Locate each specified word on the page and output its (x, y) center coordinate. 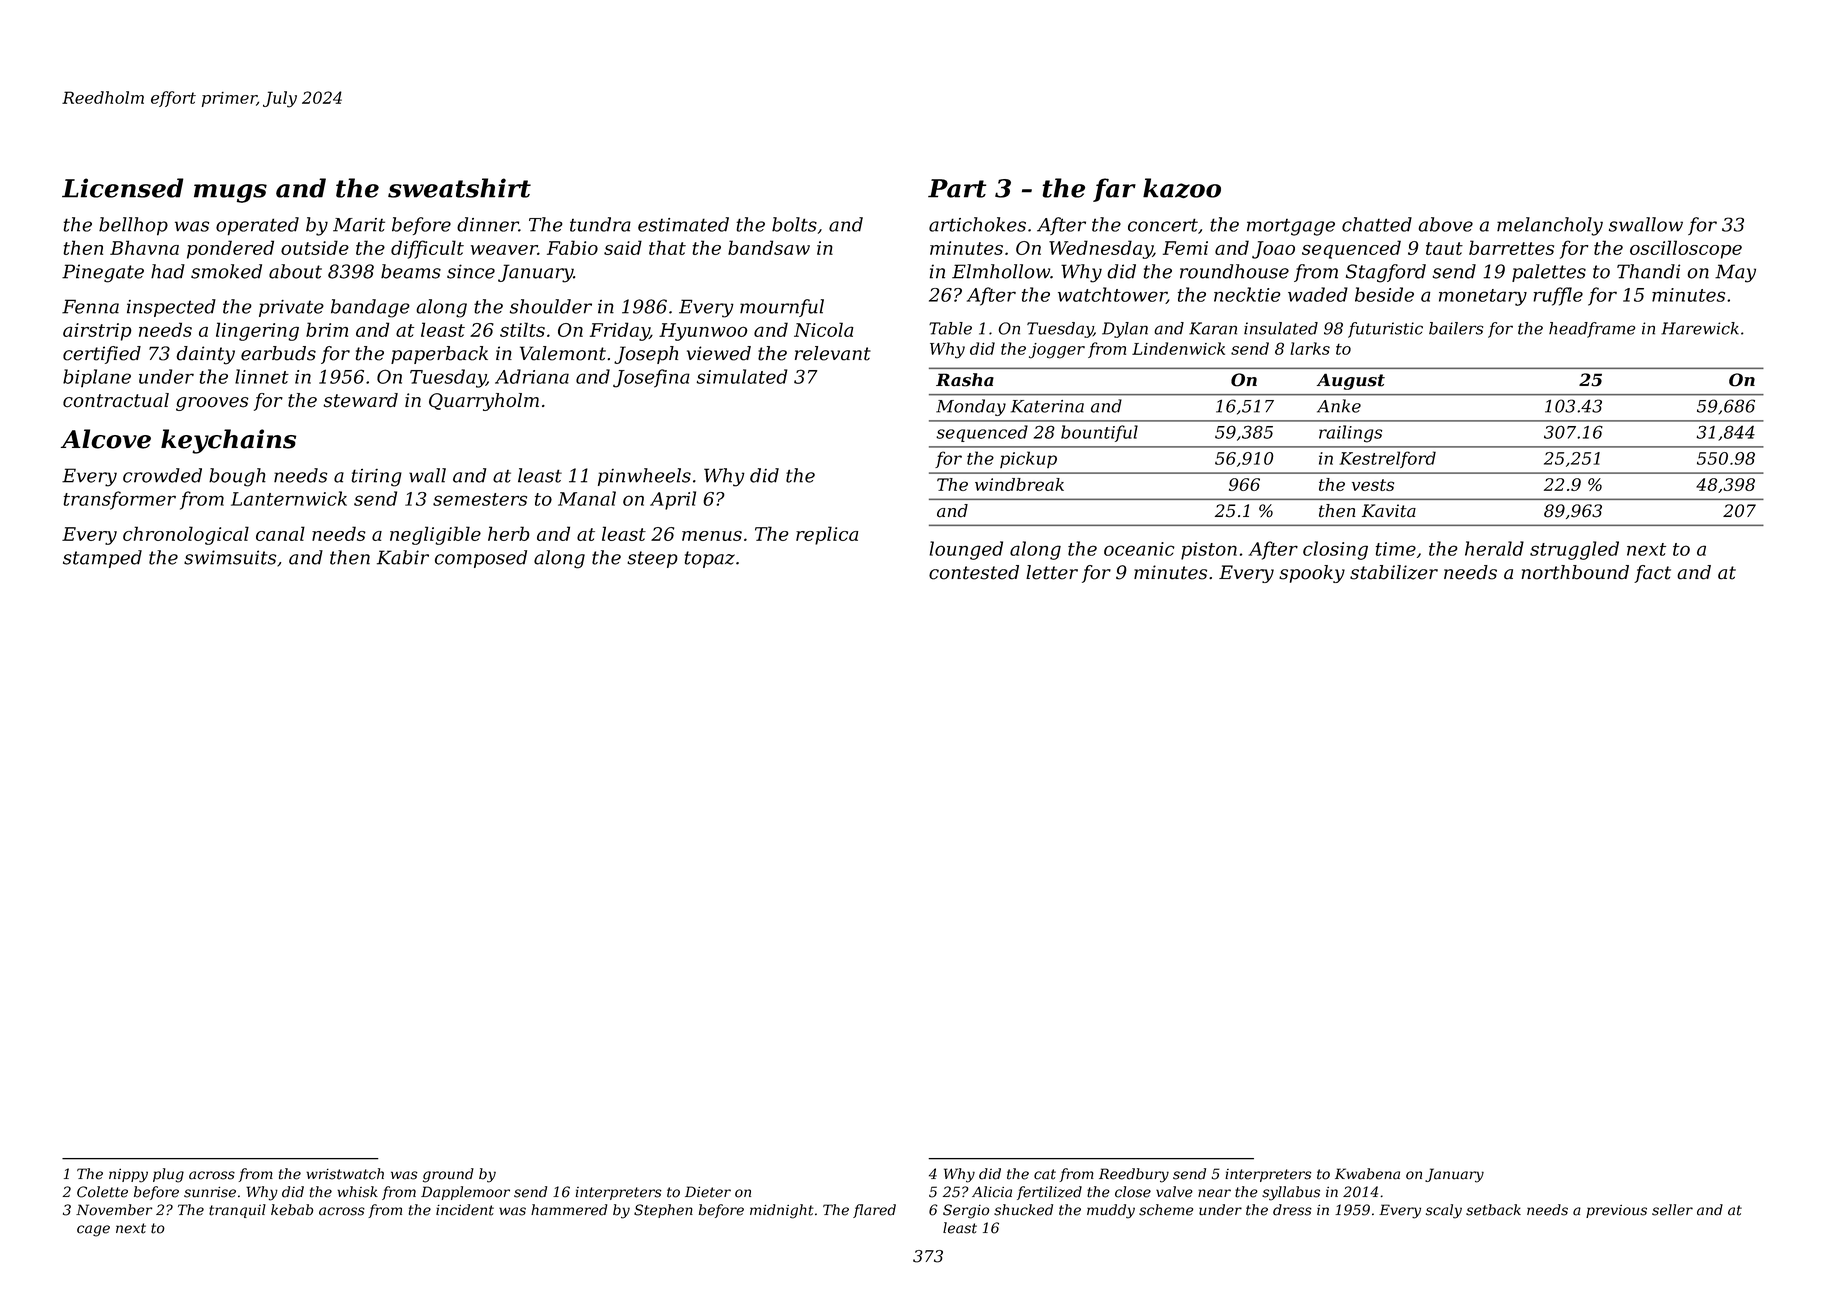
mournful (782, 308)
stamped (102, 559)
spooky (1312, 574)
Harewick (1700, 328)
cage (93, 1231)
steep (652, 559)
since (471, 271)
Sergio (966, 1211)
